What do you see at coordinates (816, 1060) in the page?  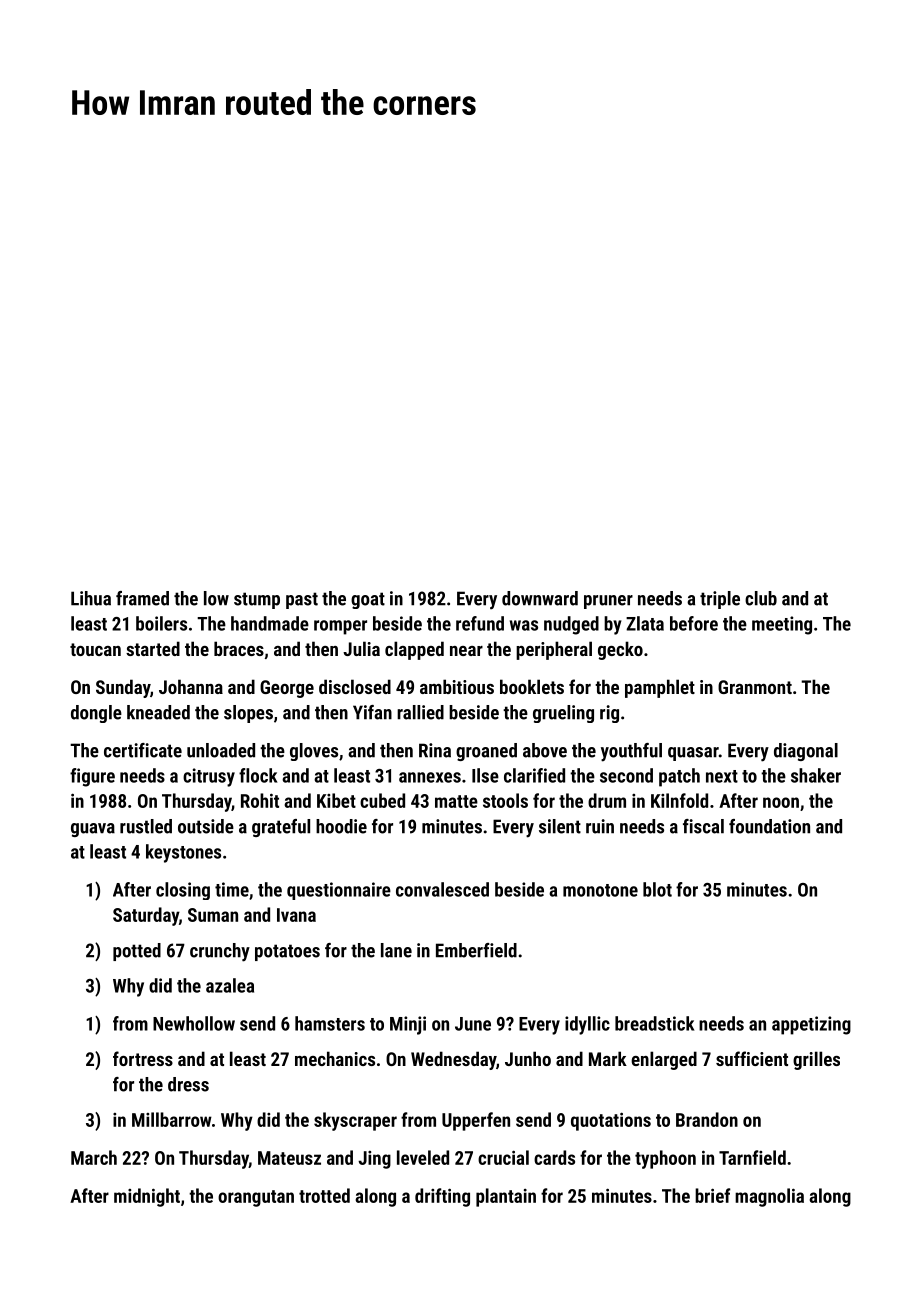 I see `grilles` at bounding box center [816, 1060].
